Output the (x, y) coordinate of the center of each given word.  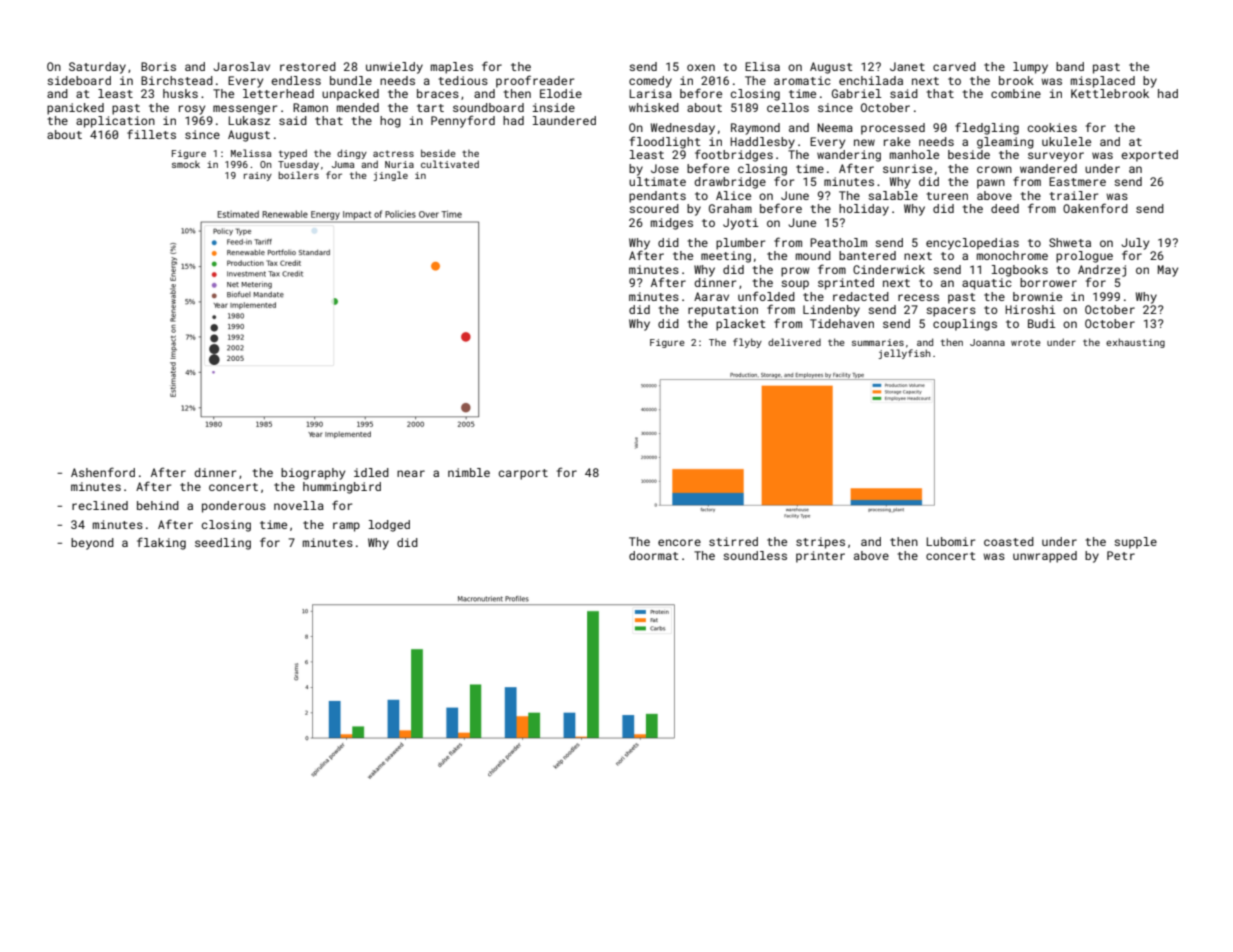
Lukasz (249, 120)
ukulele (1066, 141)
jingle (391, 176)
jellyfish (905, 354)
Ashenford (103, 472)
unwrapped (1045, 557)
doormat (654, 555)
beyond (92, 544)
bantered (867, 255)
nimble (469, 472)
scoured (654, 208)
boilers (298, 175)
